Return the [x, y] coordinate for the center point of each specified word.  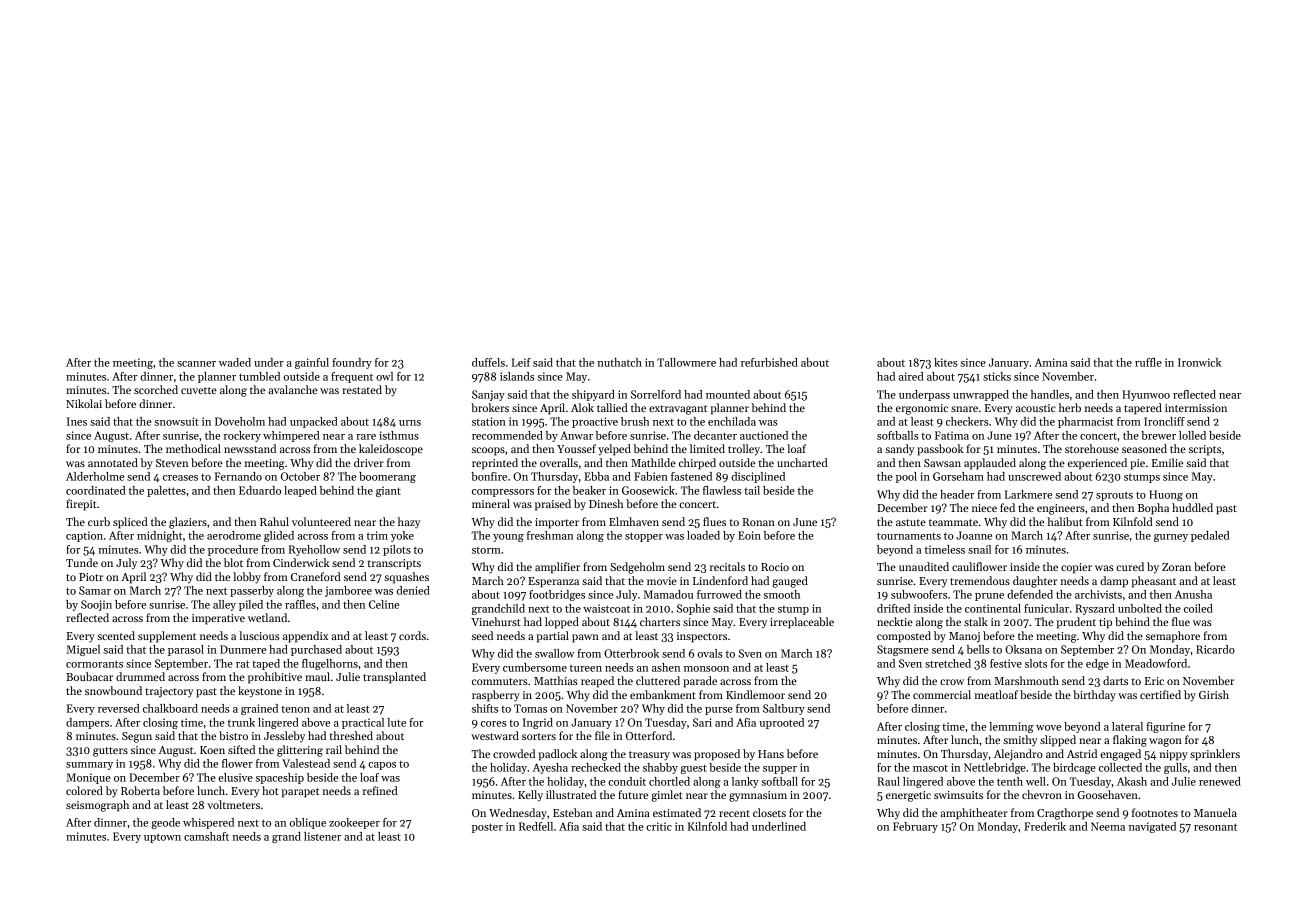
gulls [1175, 768]
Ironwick [1199, 362]
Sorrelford [656, 394]
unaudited [924, 566]
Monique [89, 778]
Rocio [775, 567]
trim [377, 535]
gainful [312, 363]
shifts [485, 708]
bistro [233, 735]
